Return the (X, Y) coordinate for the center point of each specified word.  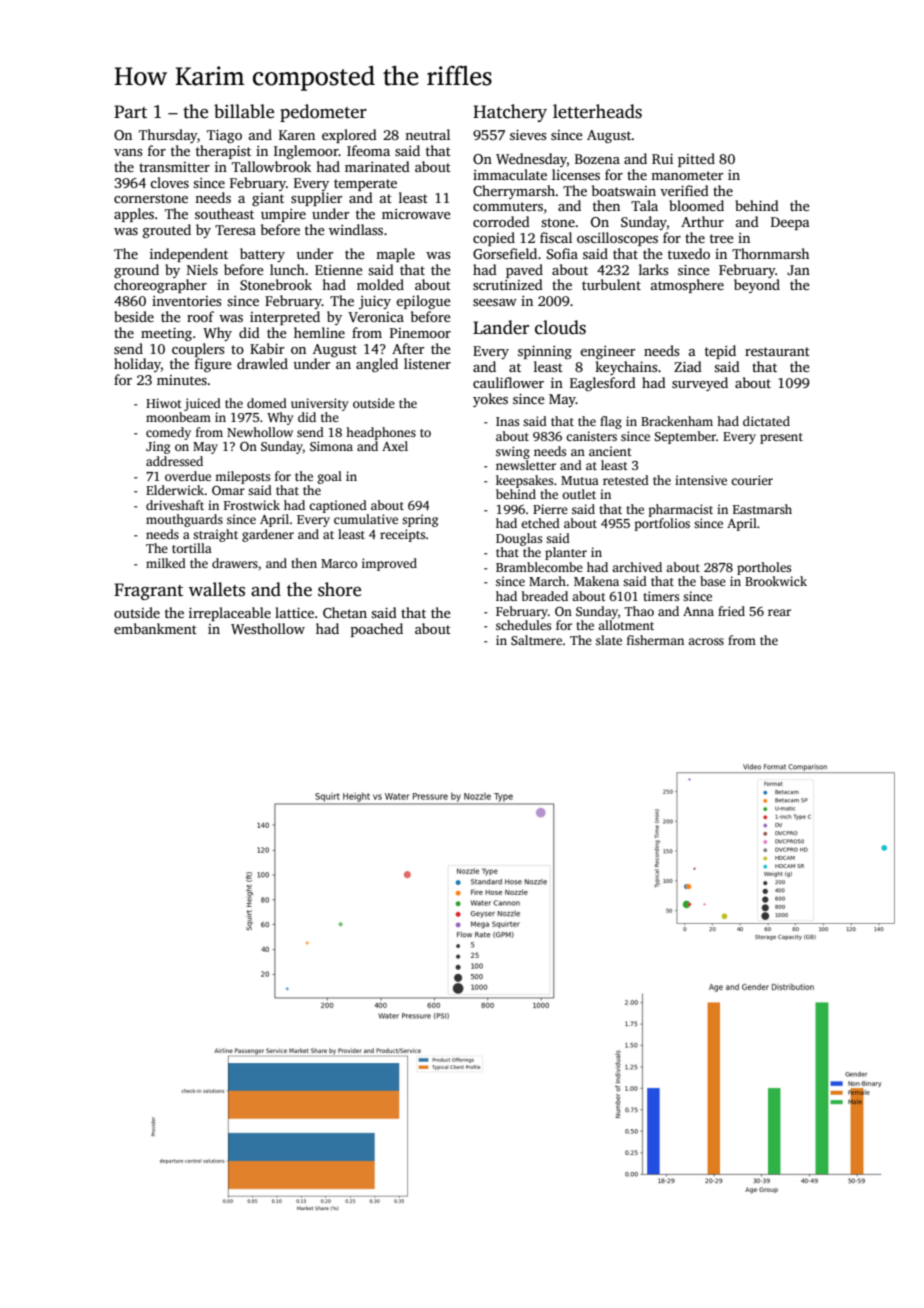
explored (349, 136)
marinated (377, 166)
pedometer (323, 113)
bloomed (696, 205)
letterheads (597, 111)
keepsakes (524, 481)
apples (134, 215)
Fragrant (148, 591)
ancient (610, 451)
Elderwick (175, 490)
